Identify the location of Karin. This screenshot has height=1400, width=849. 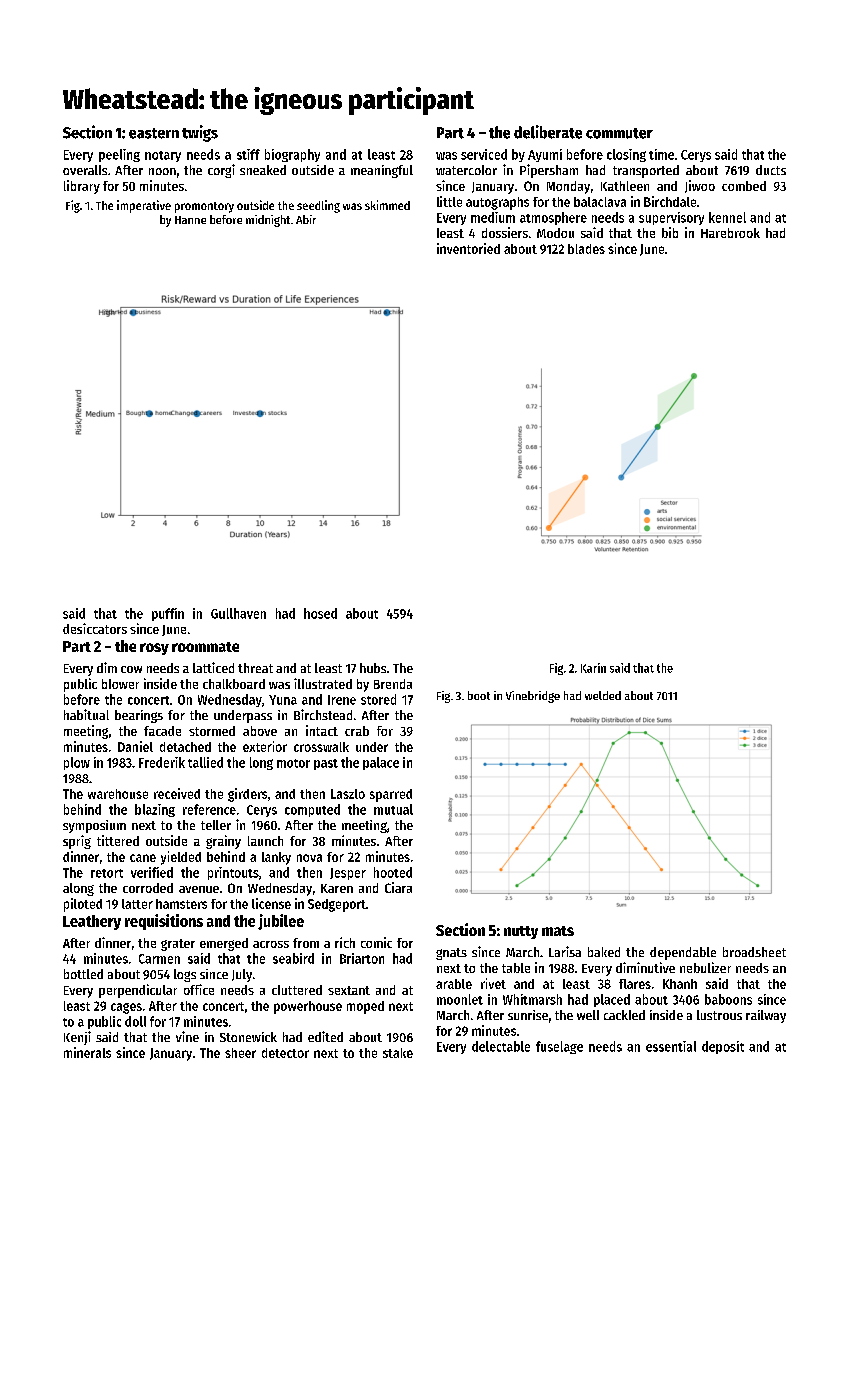
(593, 668).
